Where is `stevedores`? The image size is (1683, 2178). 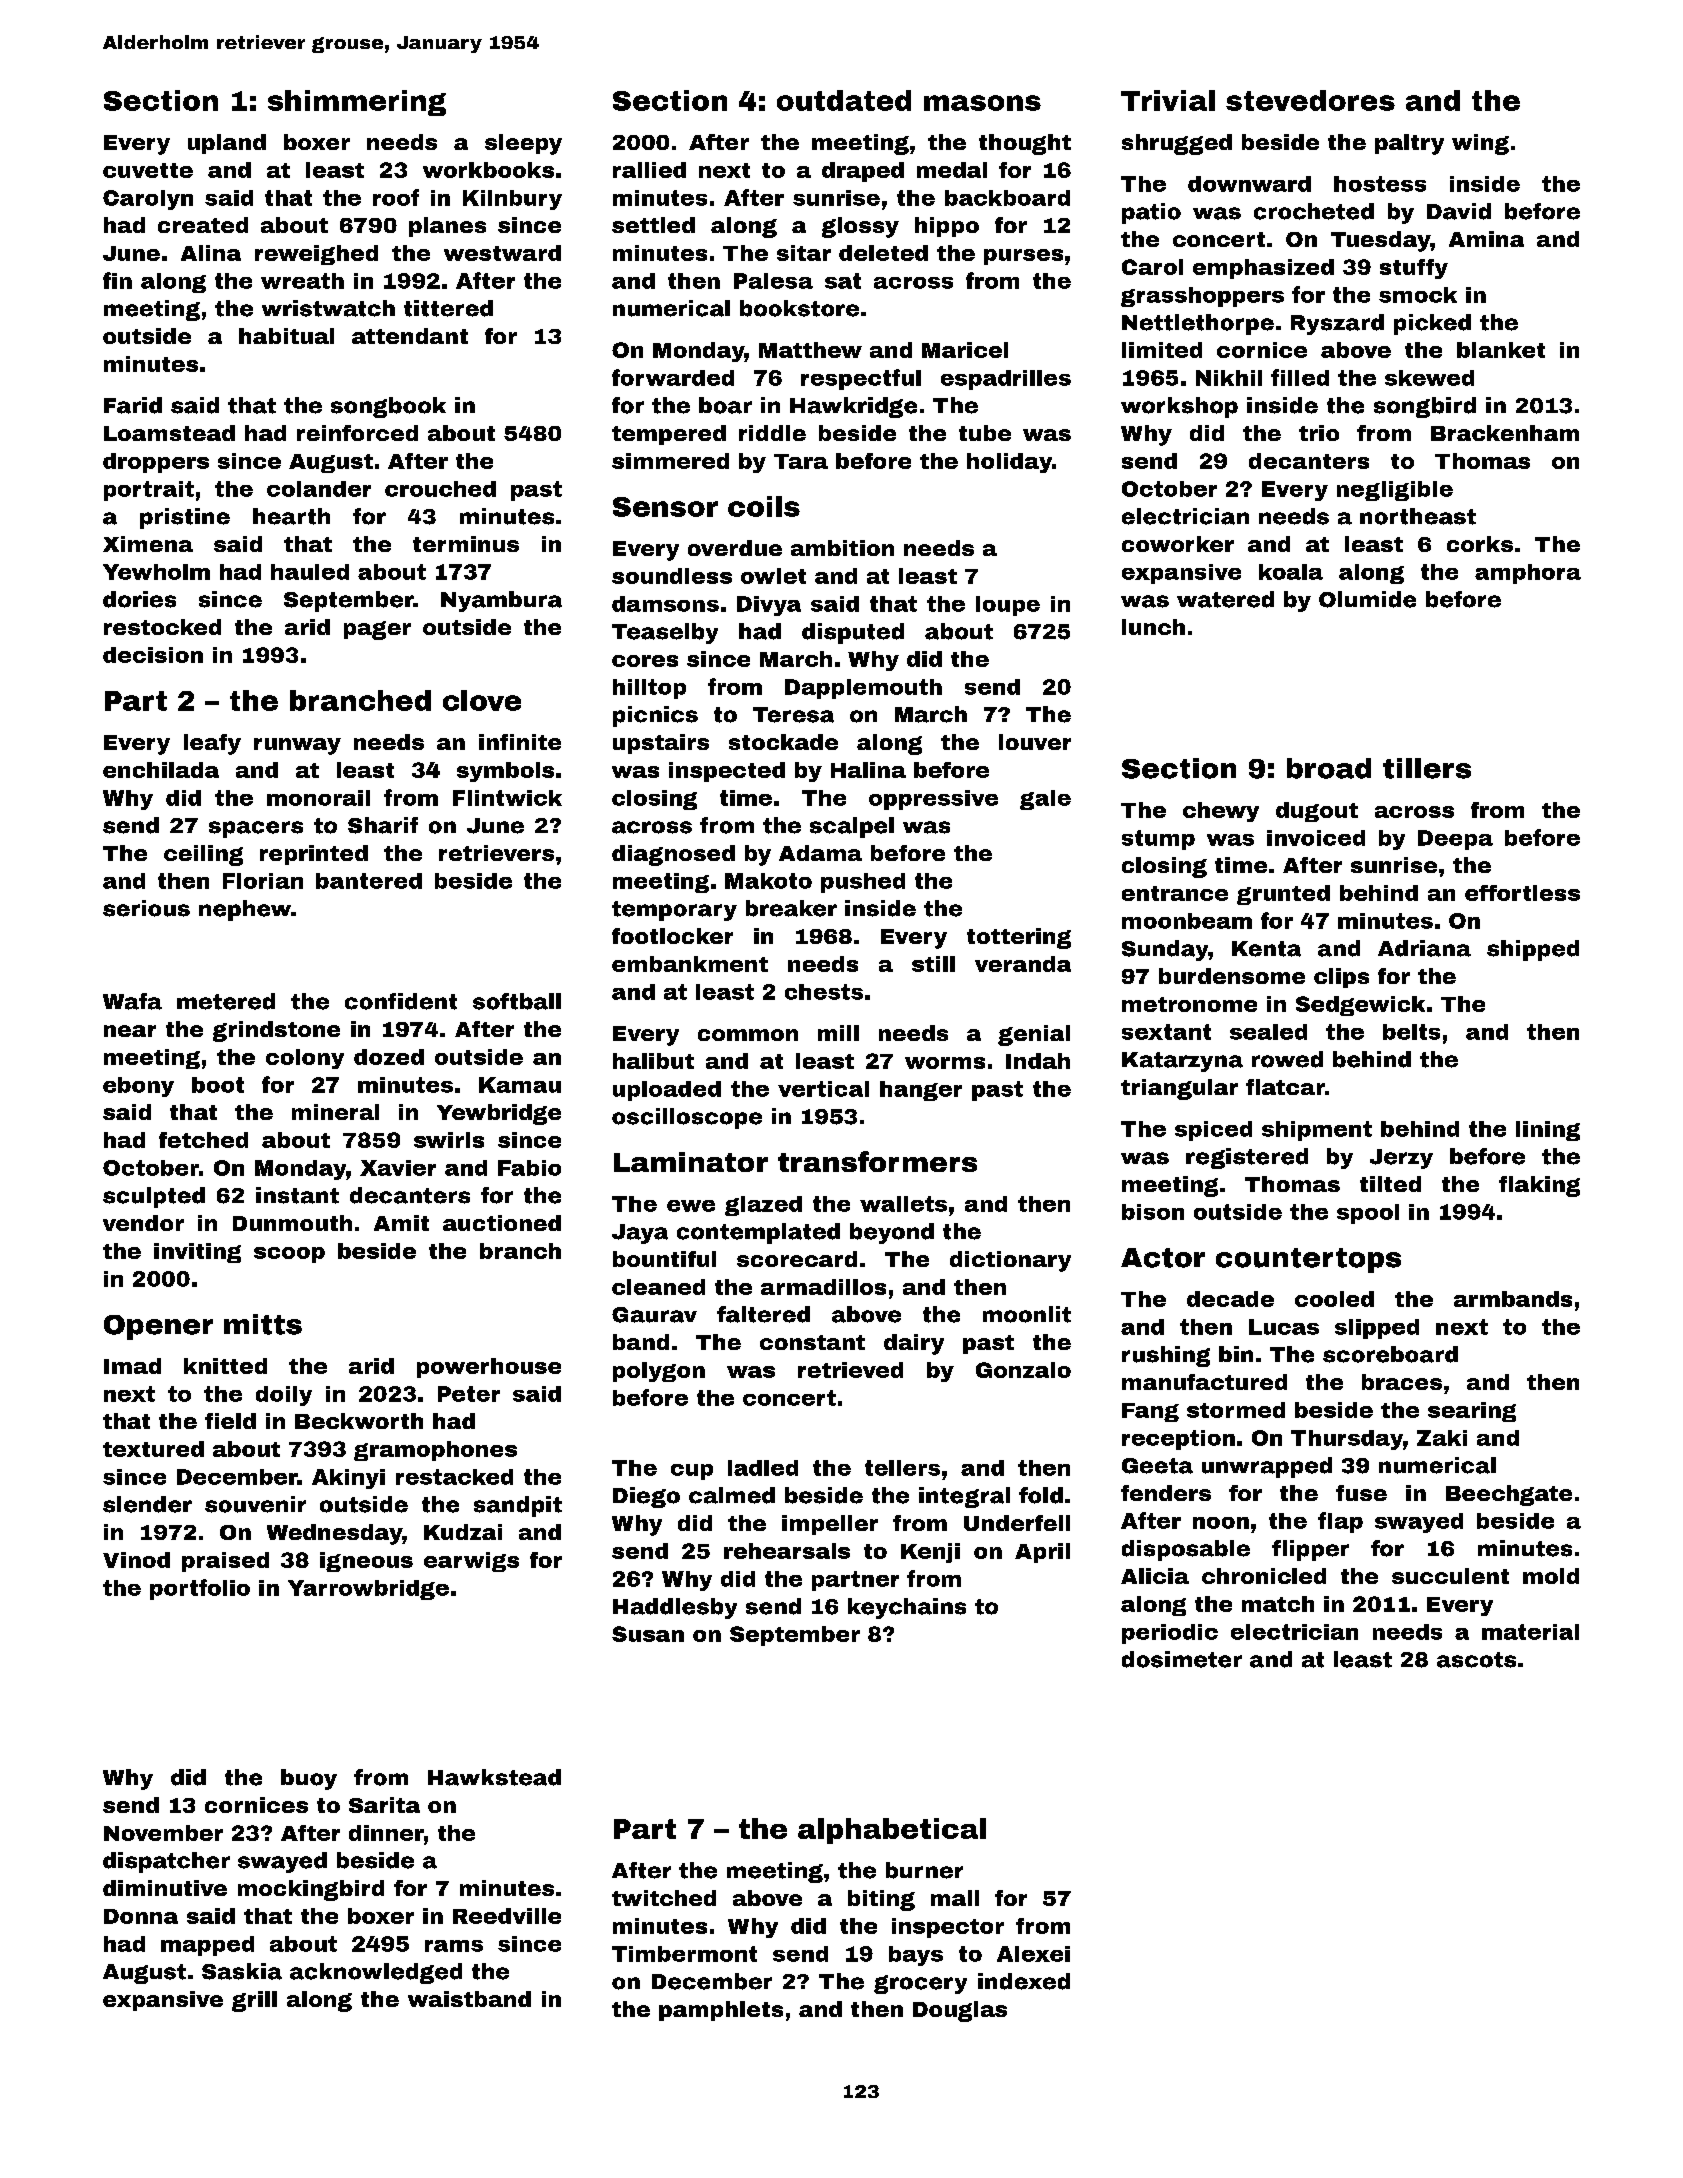 stevedores is located at coordinates (1310, 100).
